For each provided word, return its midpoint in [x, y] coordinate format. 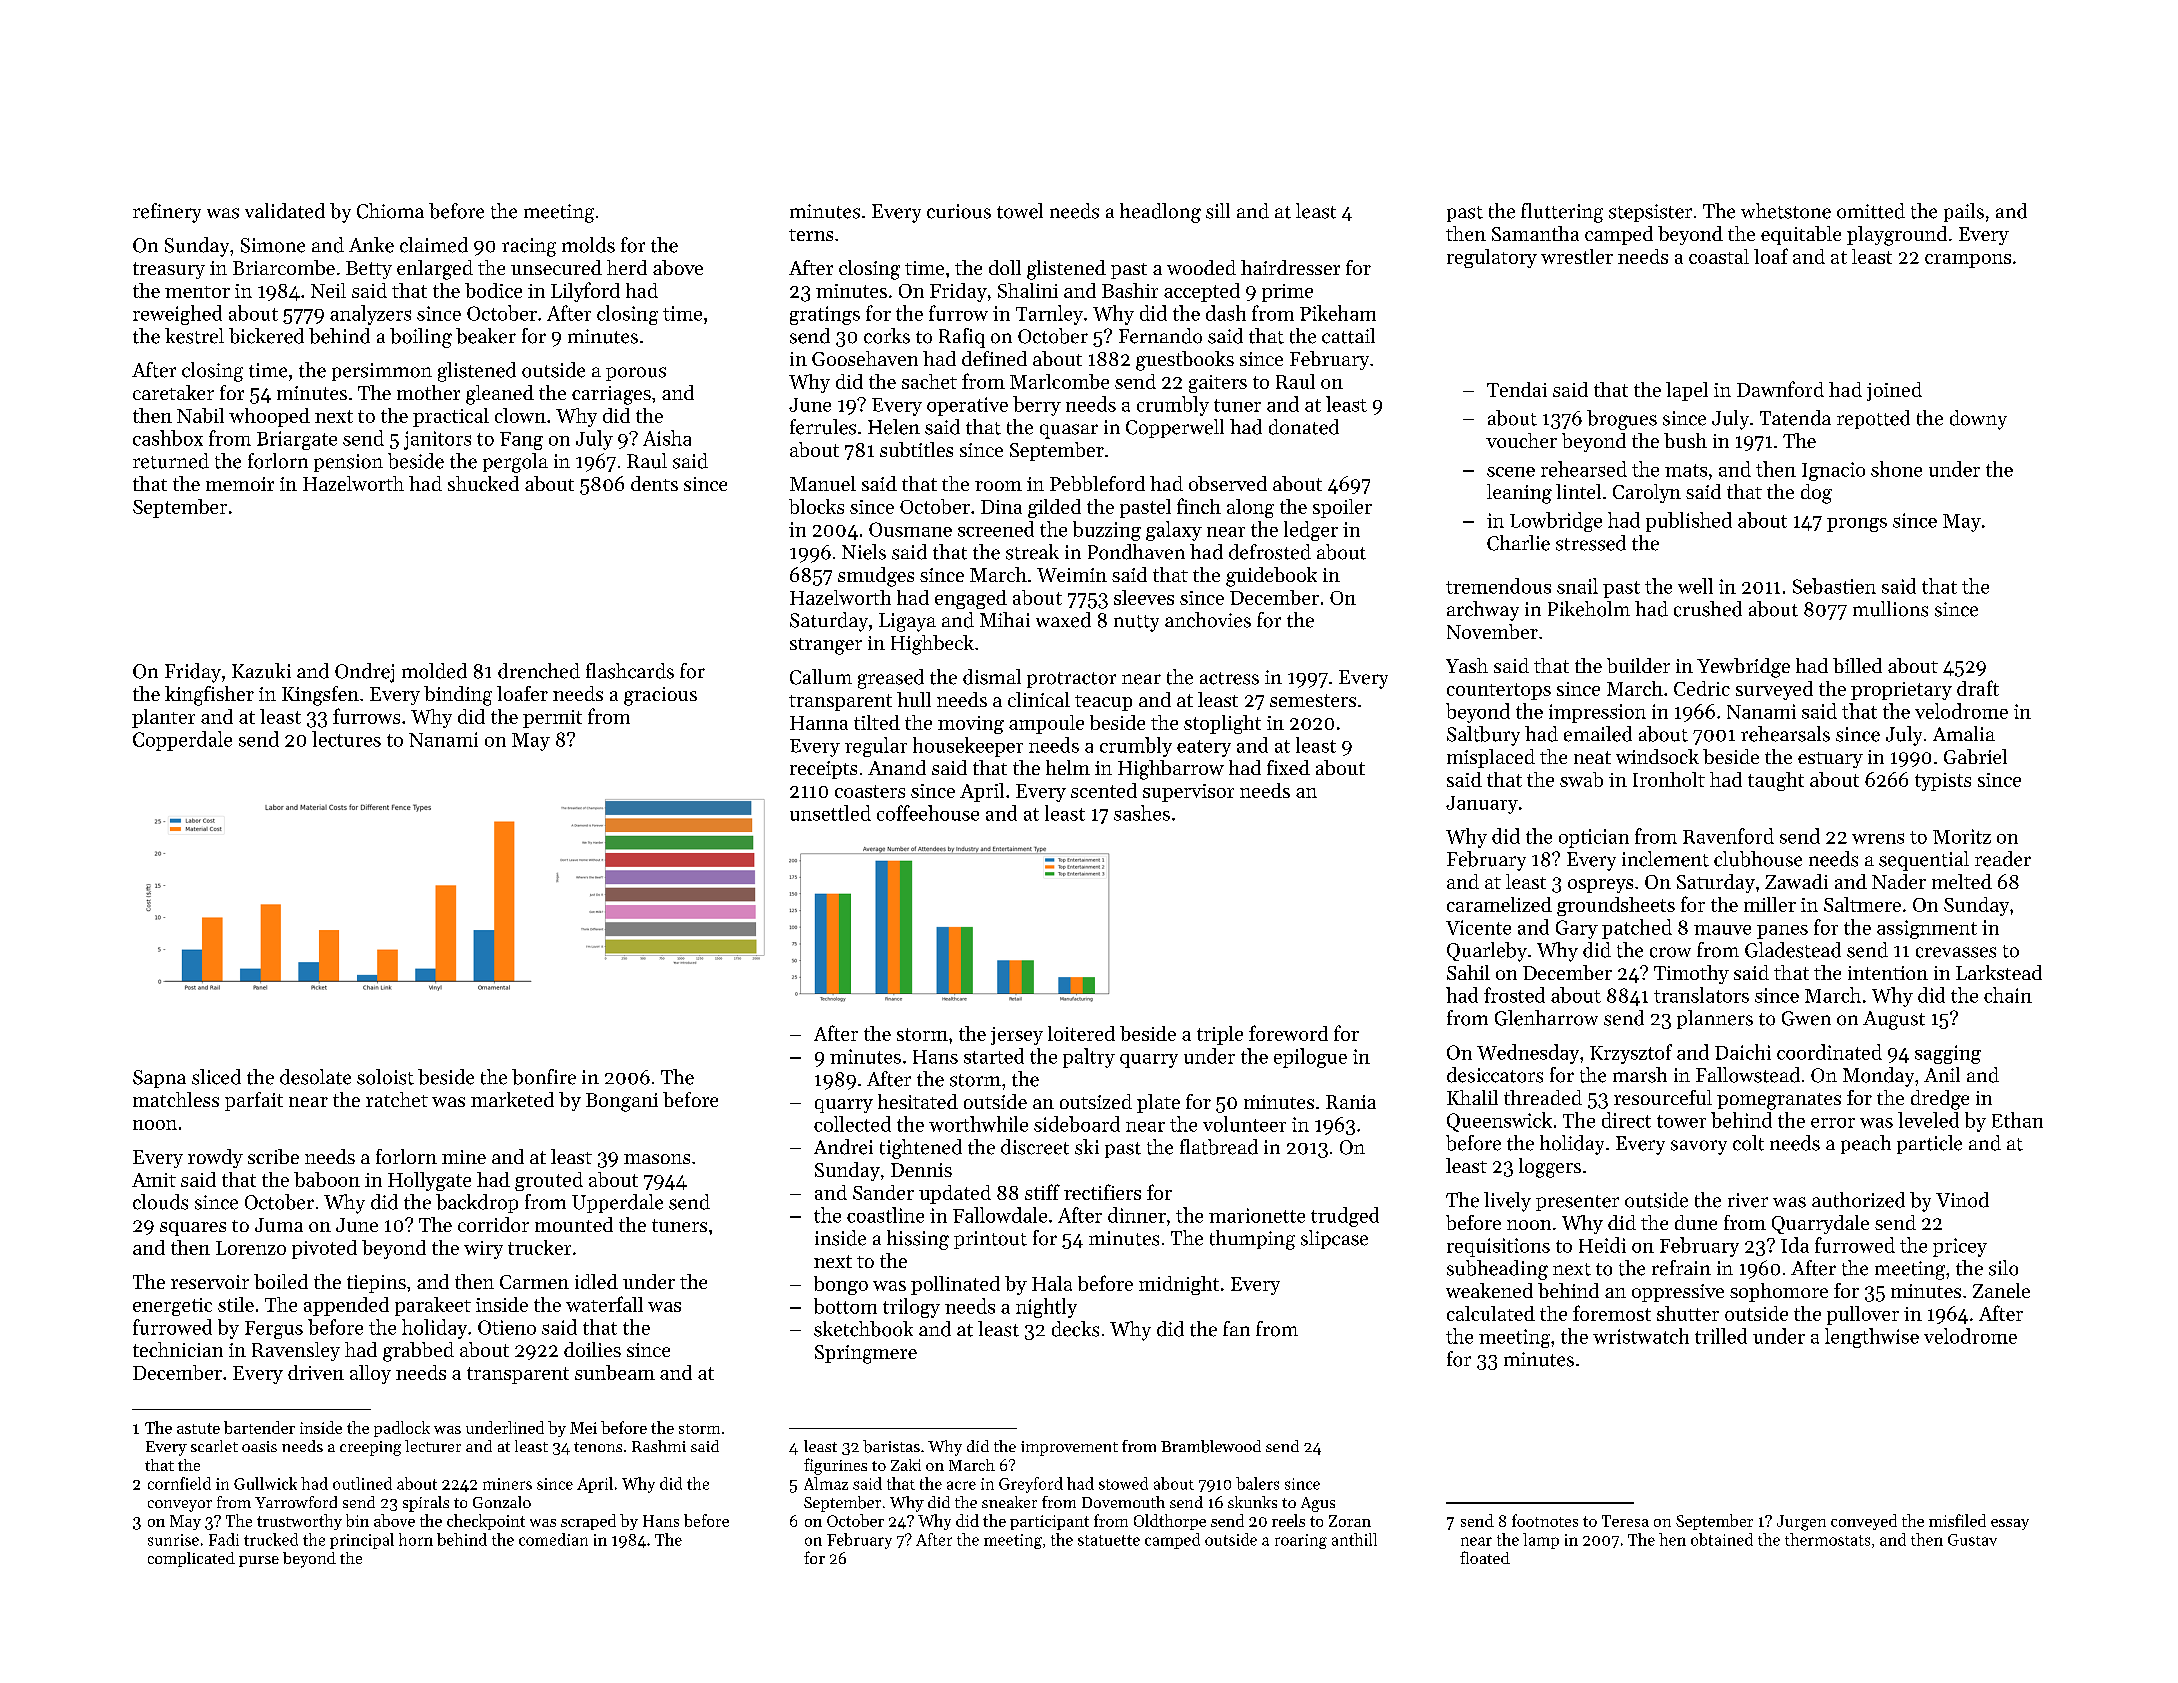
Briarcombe [284, 267]
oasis [259, 1446]
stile [236, 1304]
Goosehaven [865, 358]
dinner [1137, 1215]
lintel [1578, 491]
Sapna [159, 1079]
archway [1483, 611]
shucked [483, 483]
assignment [1927, 929]
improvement [1069, 1448]
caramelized [1499, 904]
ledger [1311, 531]
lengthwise [1872, 1338]
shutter [1688, 1313]
